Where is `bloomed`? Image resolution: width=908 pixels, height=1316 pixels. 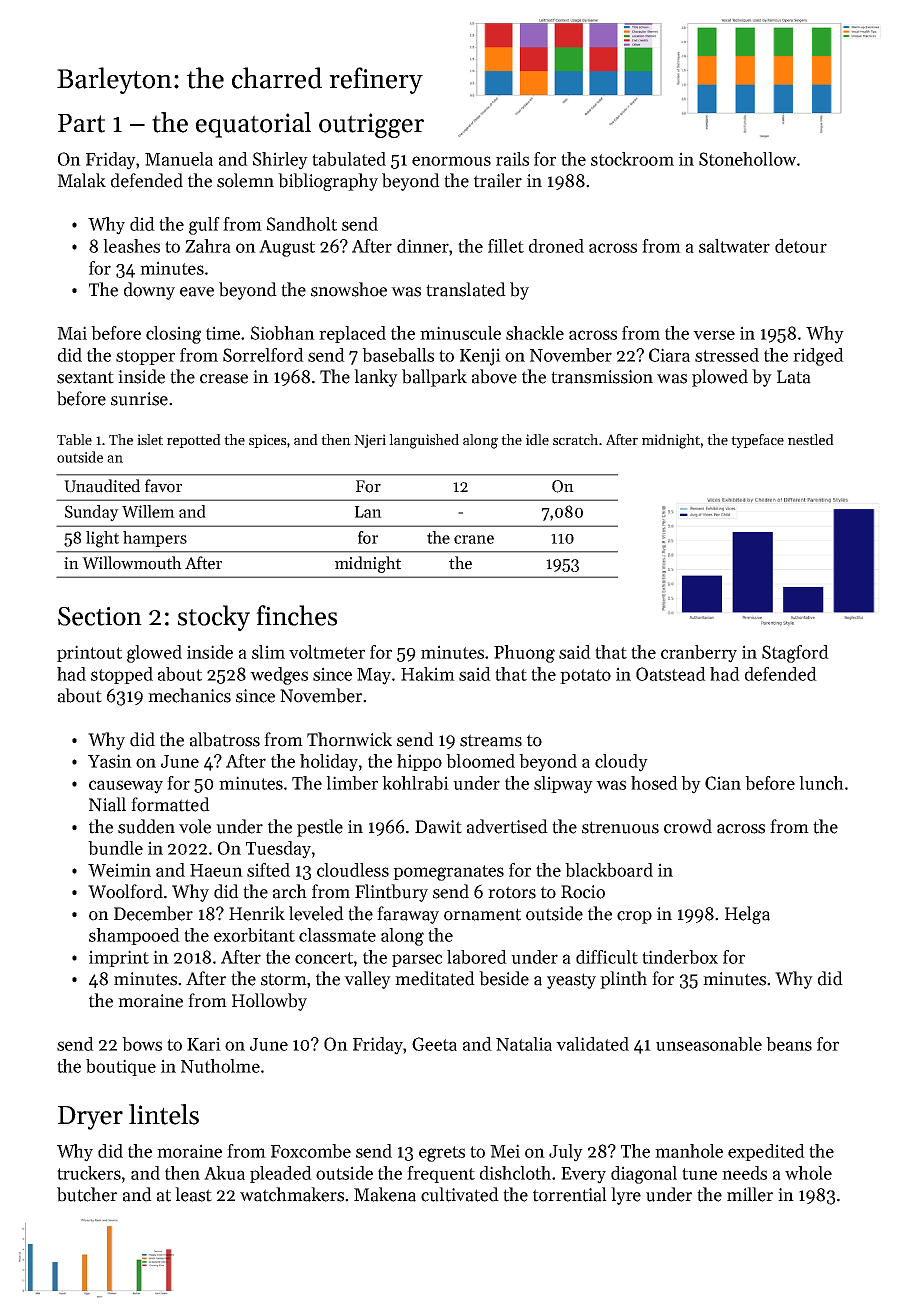
bloomed is located at coordinates (480, 761).
